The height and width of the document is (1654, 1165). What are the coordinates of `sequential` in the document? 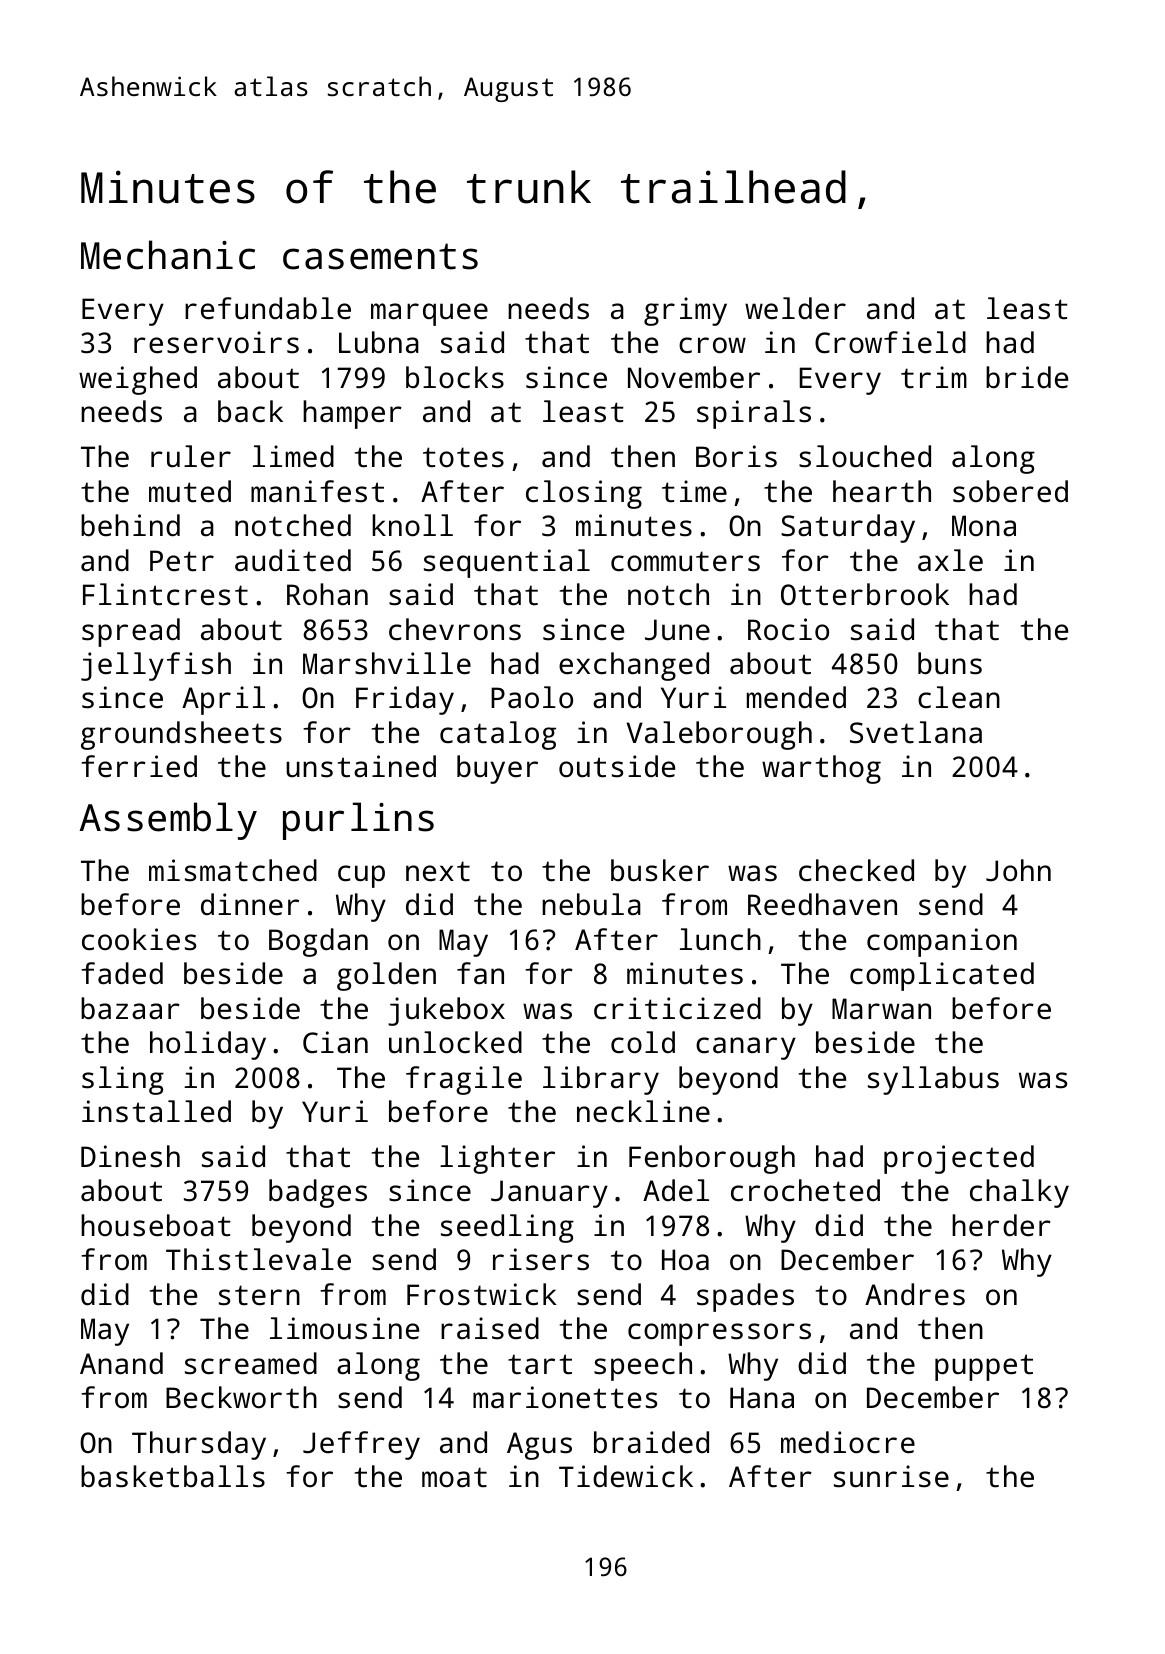 It's located at (507, 563).
